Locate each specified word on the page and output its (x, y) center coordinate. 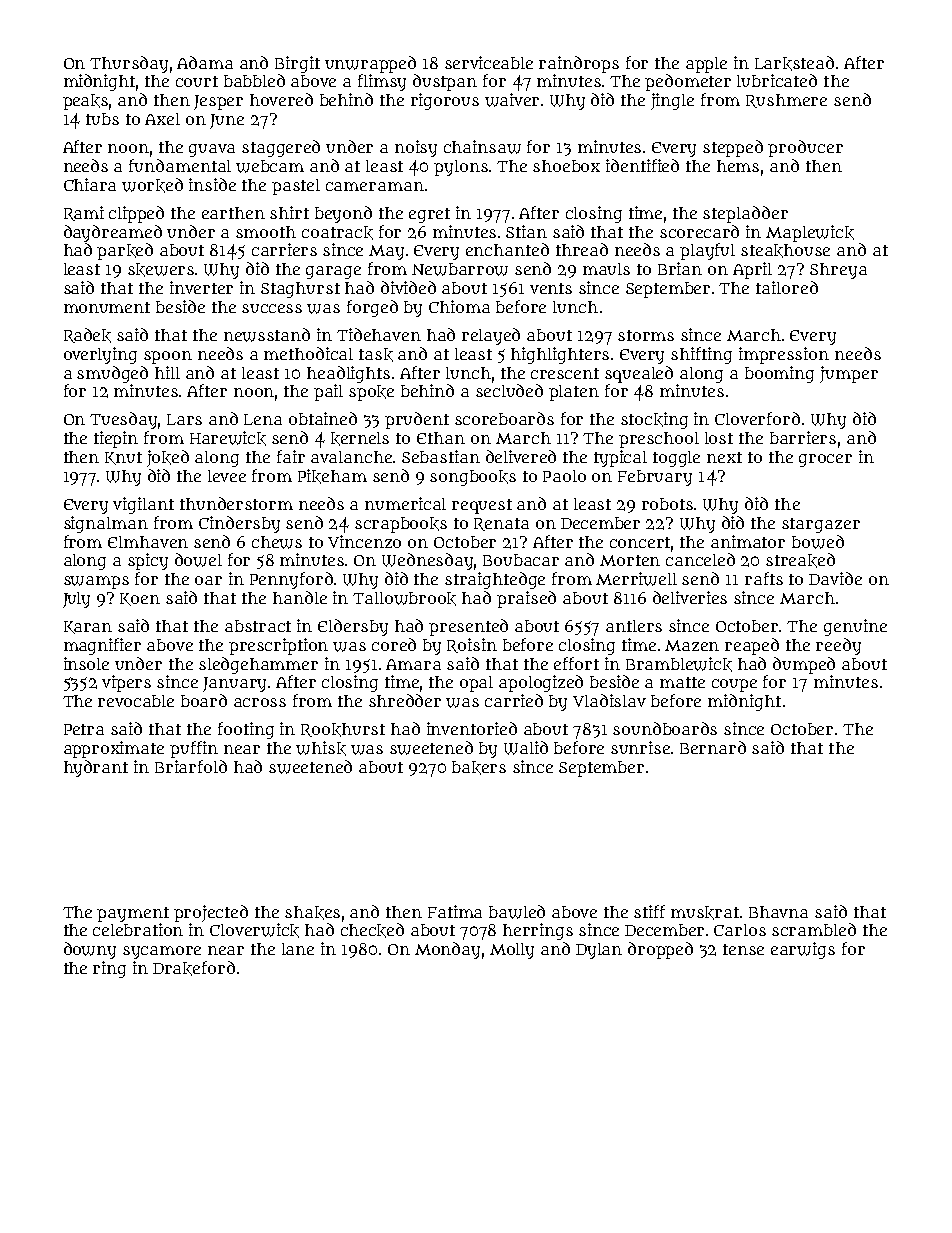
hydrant (96, 768)
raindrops (579, 64)
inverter (201, 287)
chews (277, 542)
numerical (405, 503)
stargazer (821, 525)
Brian (680, 268)
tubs (102, 119)
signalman (106, 524)
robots (667, 504)
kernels (360, 439)
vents (551, 288)
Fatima (455, 911)
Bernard (713, 747)
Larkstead (794, 63)
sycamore (162, 952)
